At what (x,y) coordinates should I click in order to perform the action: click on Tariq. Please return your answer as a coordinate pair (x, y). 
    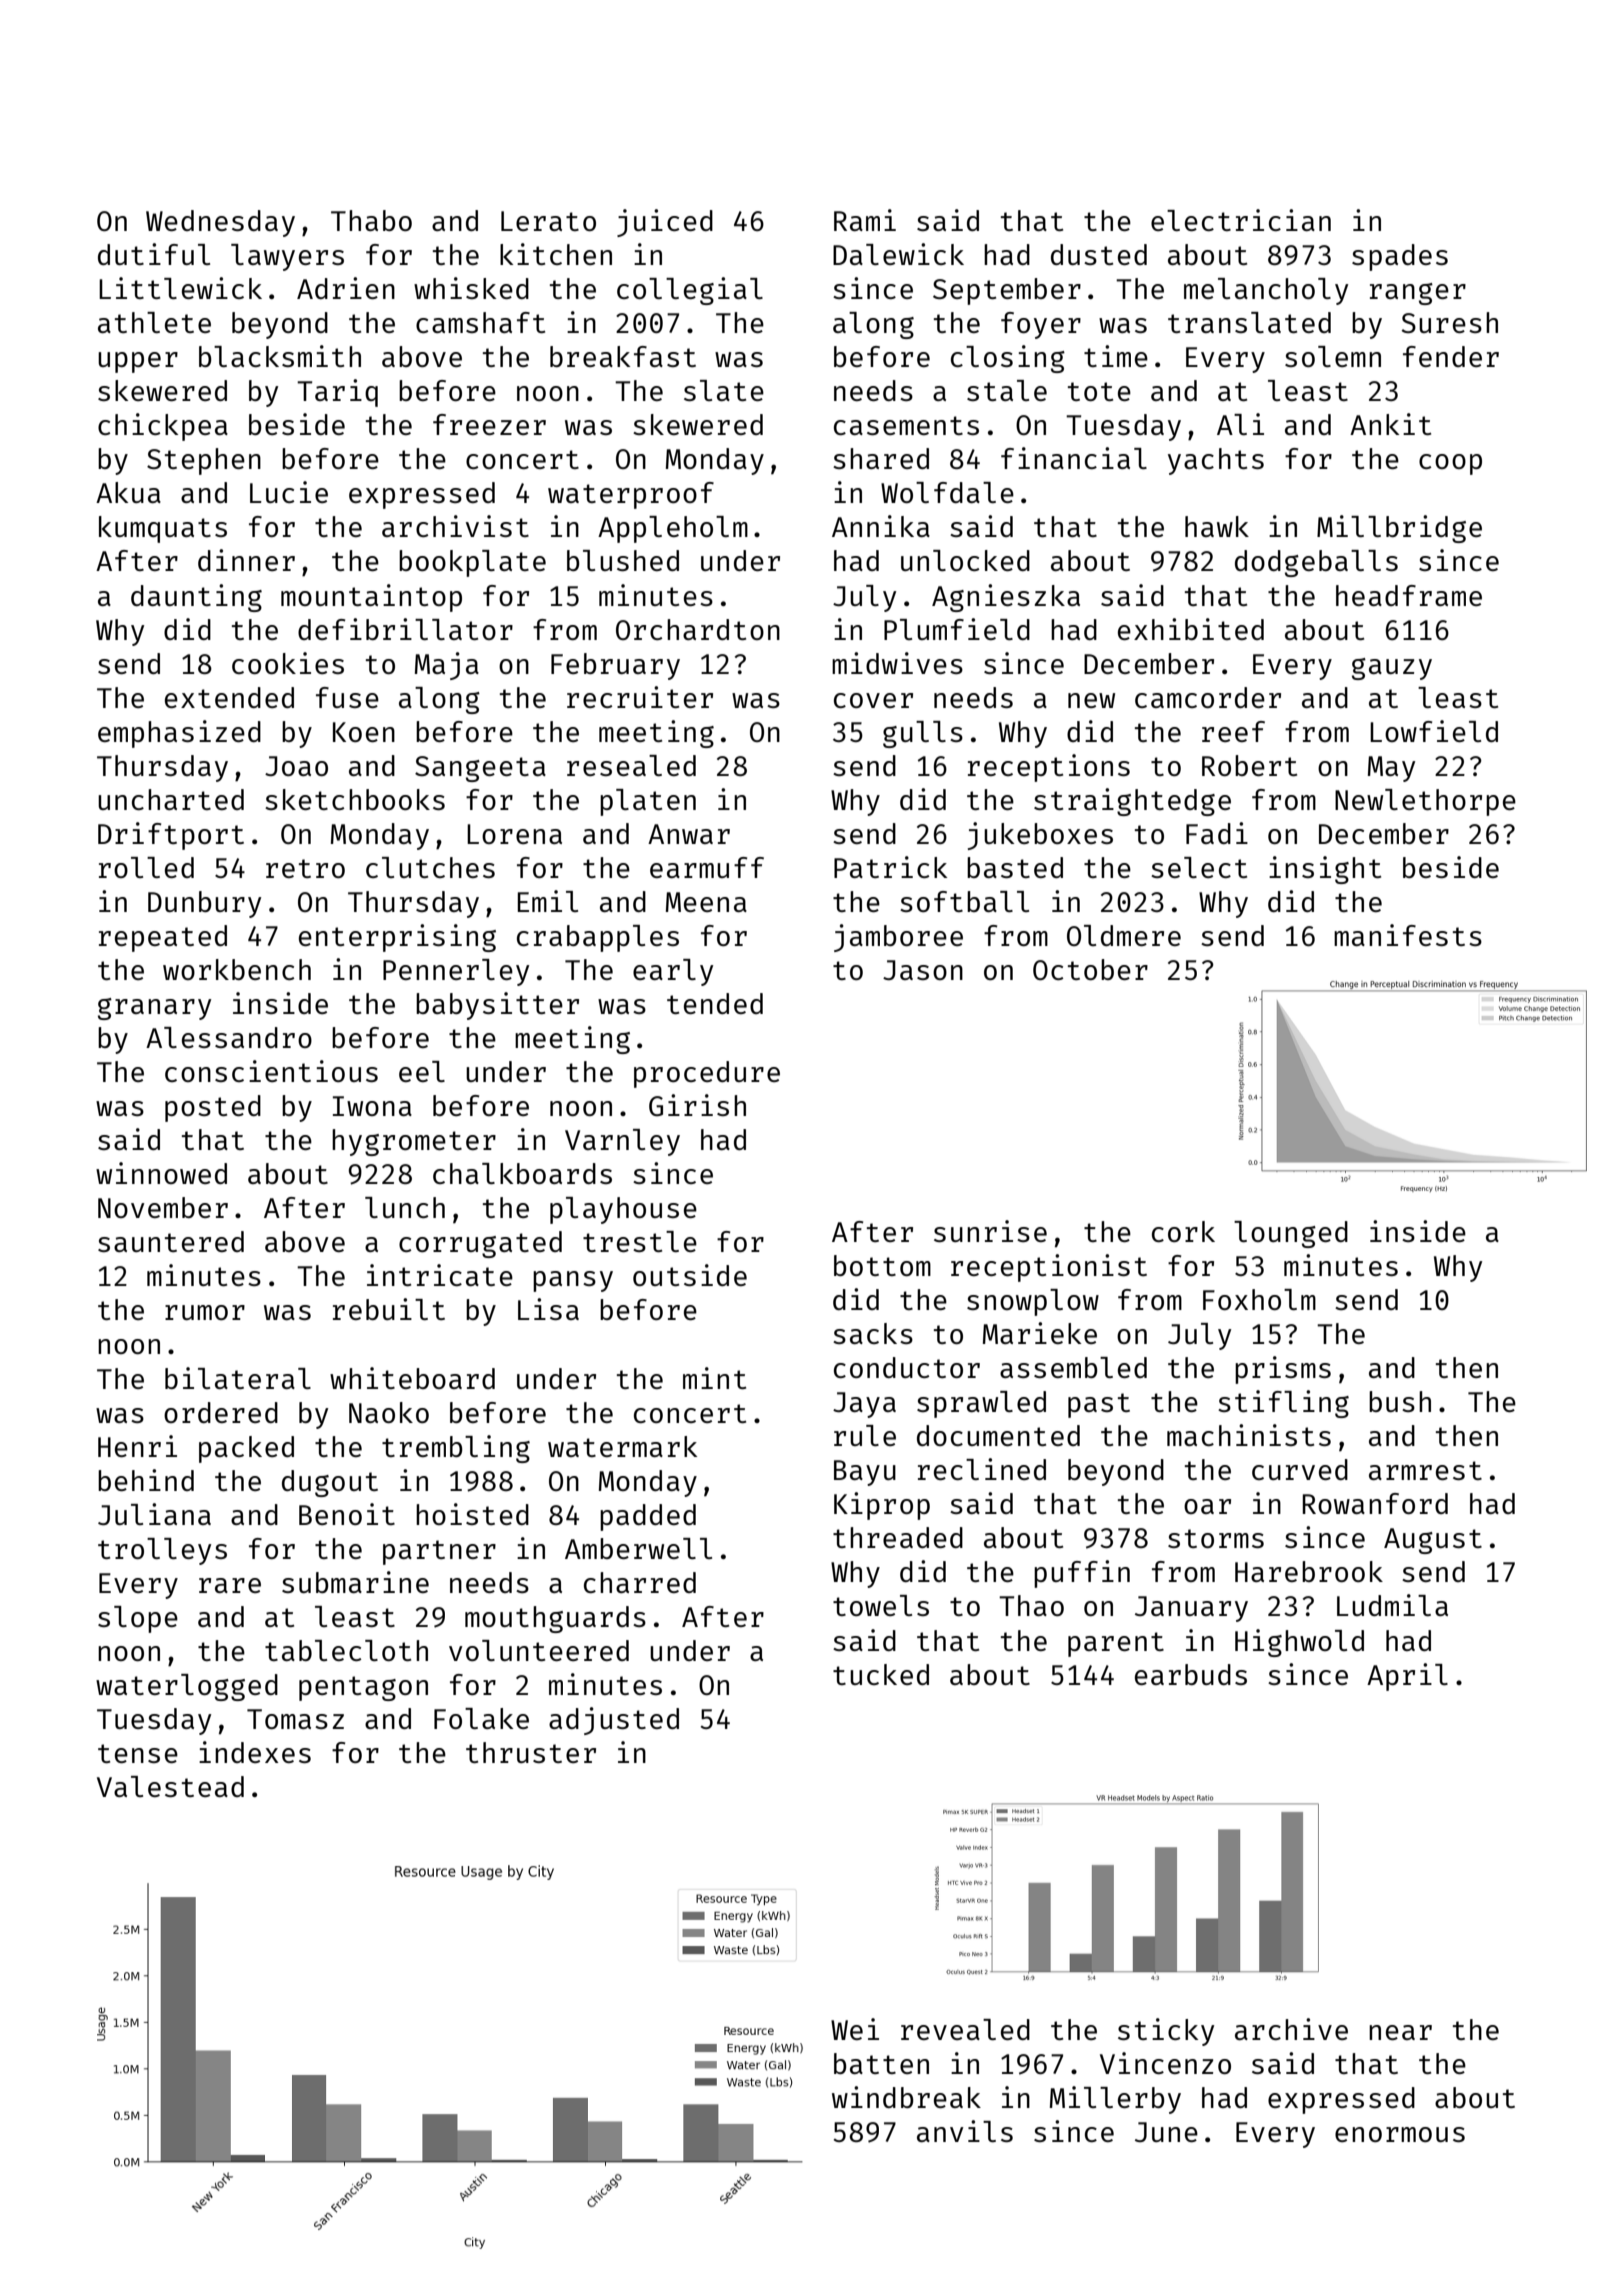
    Looking at the image, I should click on (337, 393).
